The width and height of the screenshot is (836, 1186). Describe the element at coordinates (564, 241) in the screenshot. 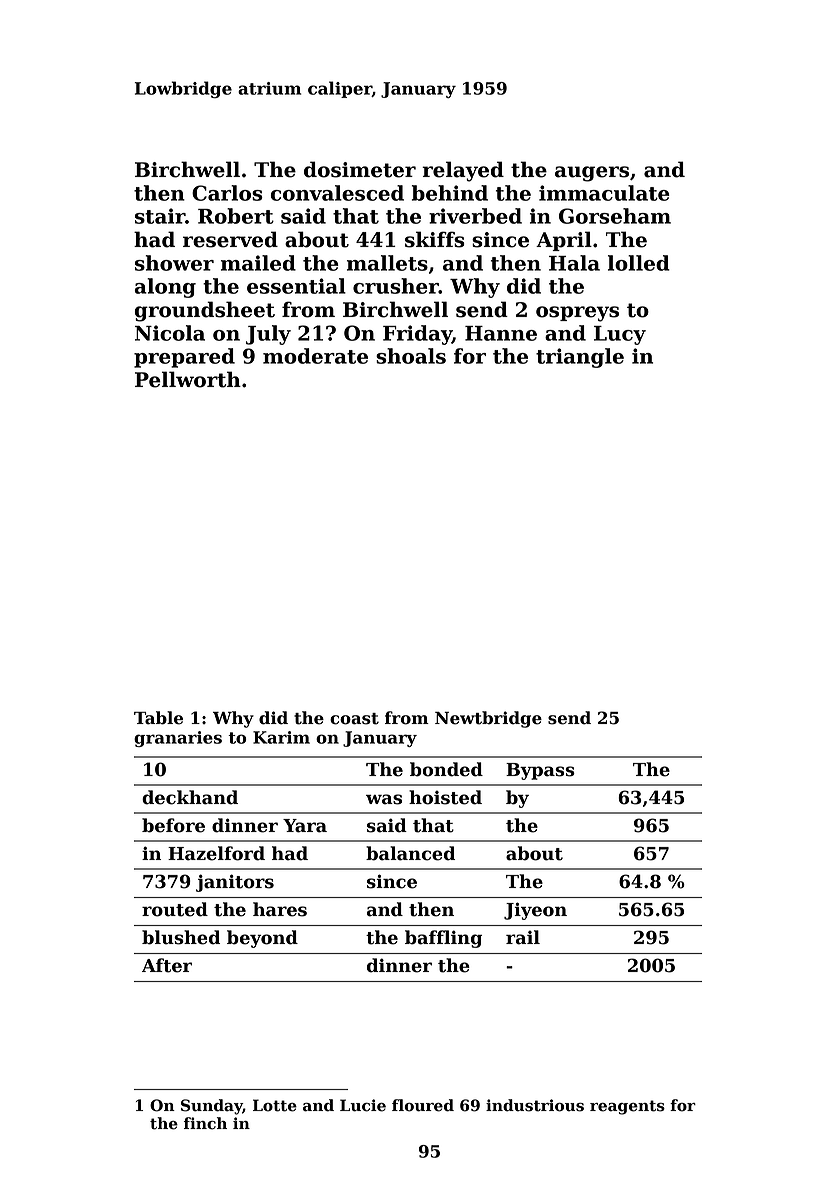

I see `April` at that location.
